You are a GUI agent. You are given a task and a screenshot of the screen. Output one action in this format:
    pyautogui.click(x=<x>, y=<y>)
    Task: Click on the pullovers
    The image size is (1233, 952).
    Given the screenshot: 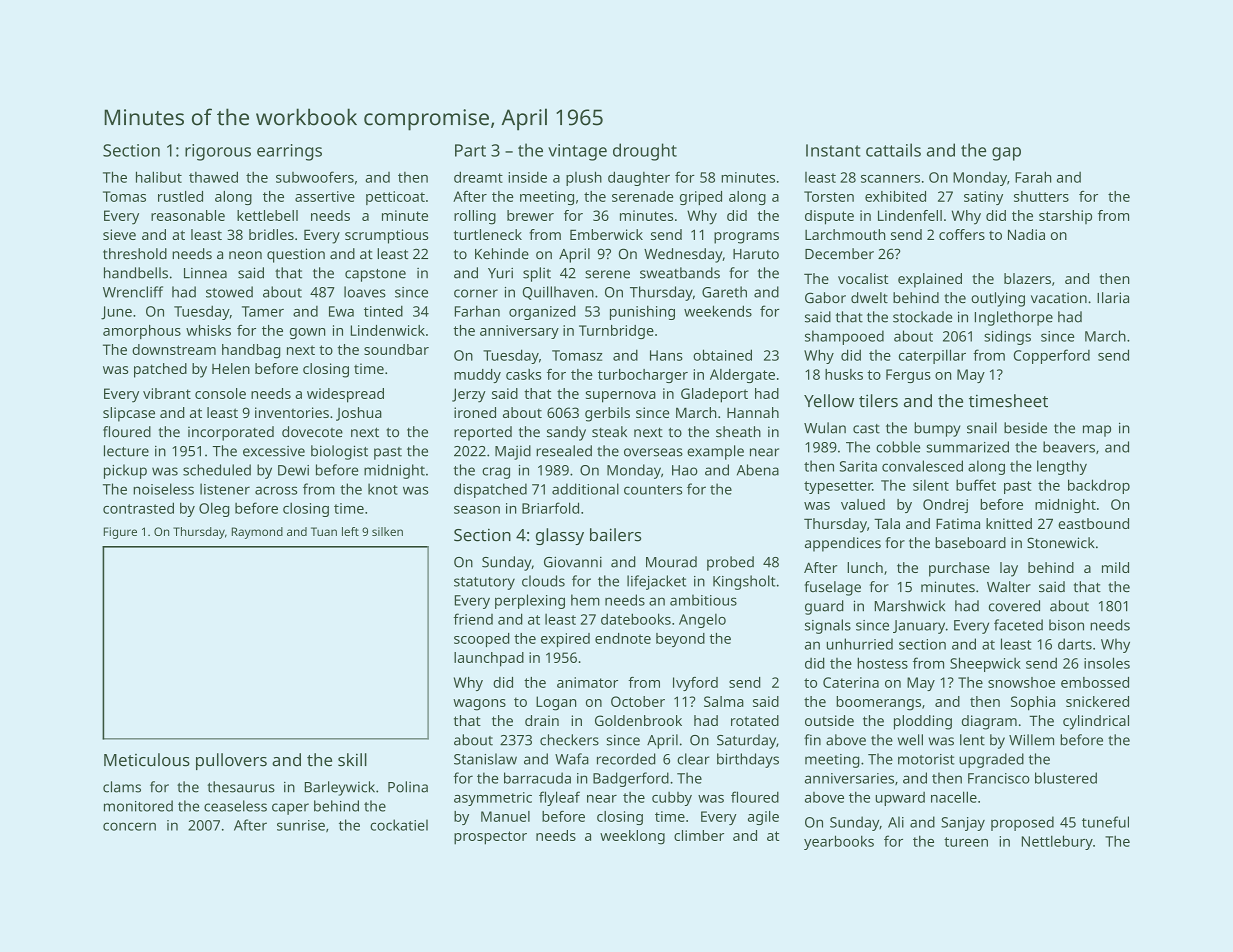 What is the action you would take?
    pyautogui.click(x=231, y=761)
